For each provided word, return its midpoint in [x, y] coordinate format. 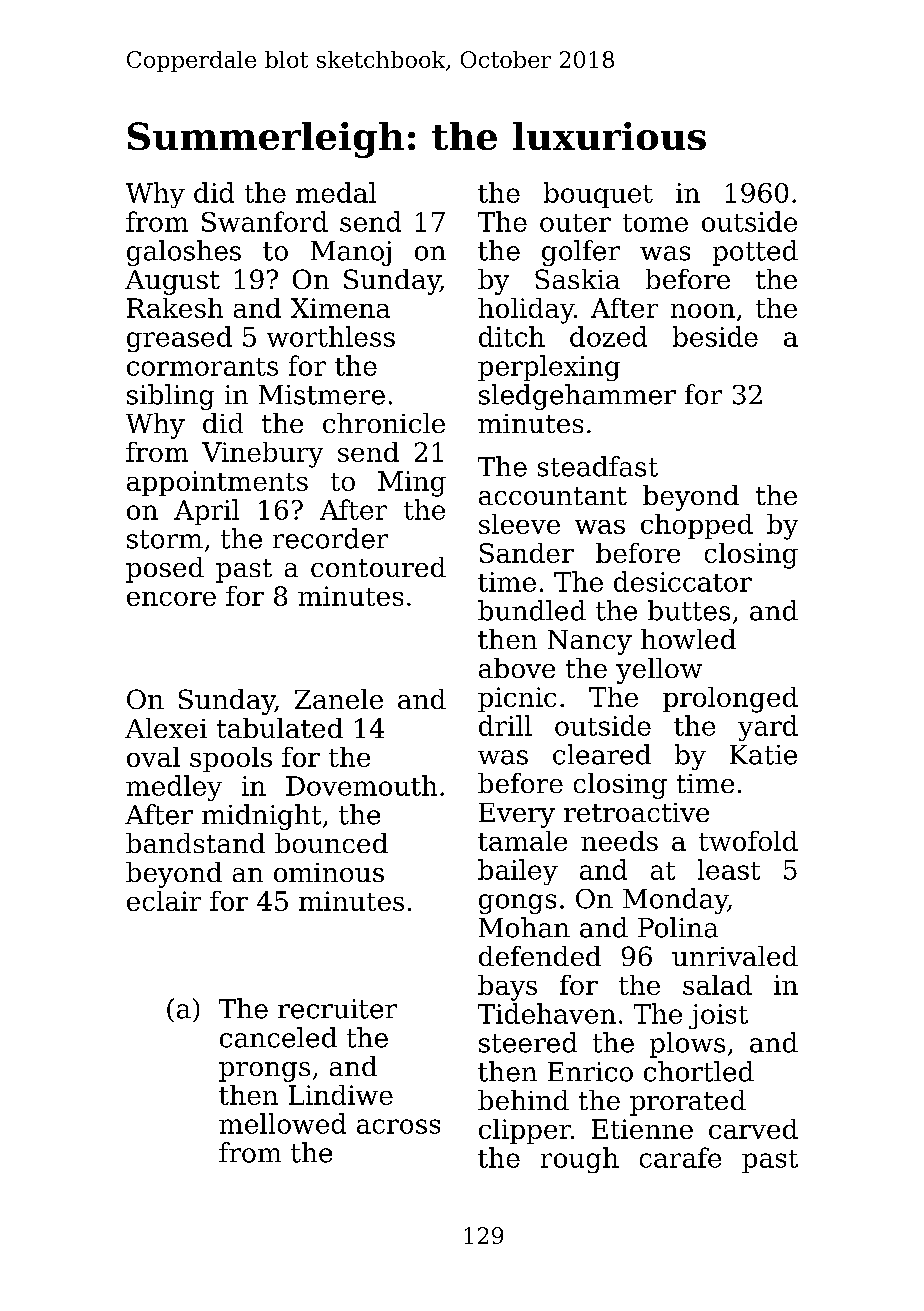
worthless [331, 336]
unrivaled [735, 956]
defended [540, 956]
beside [715, 336]
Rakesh [175, 308]
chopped [697, 526]
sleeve [519, 524]
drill [505, 725]
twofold [748, 841]
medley [174, 788]
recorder [330, 538]
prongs [264, 1072]
